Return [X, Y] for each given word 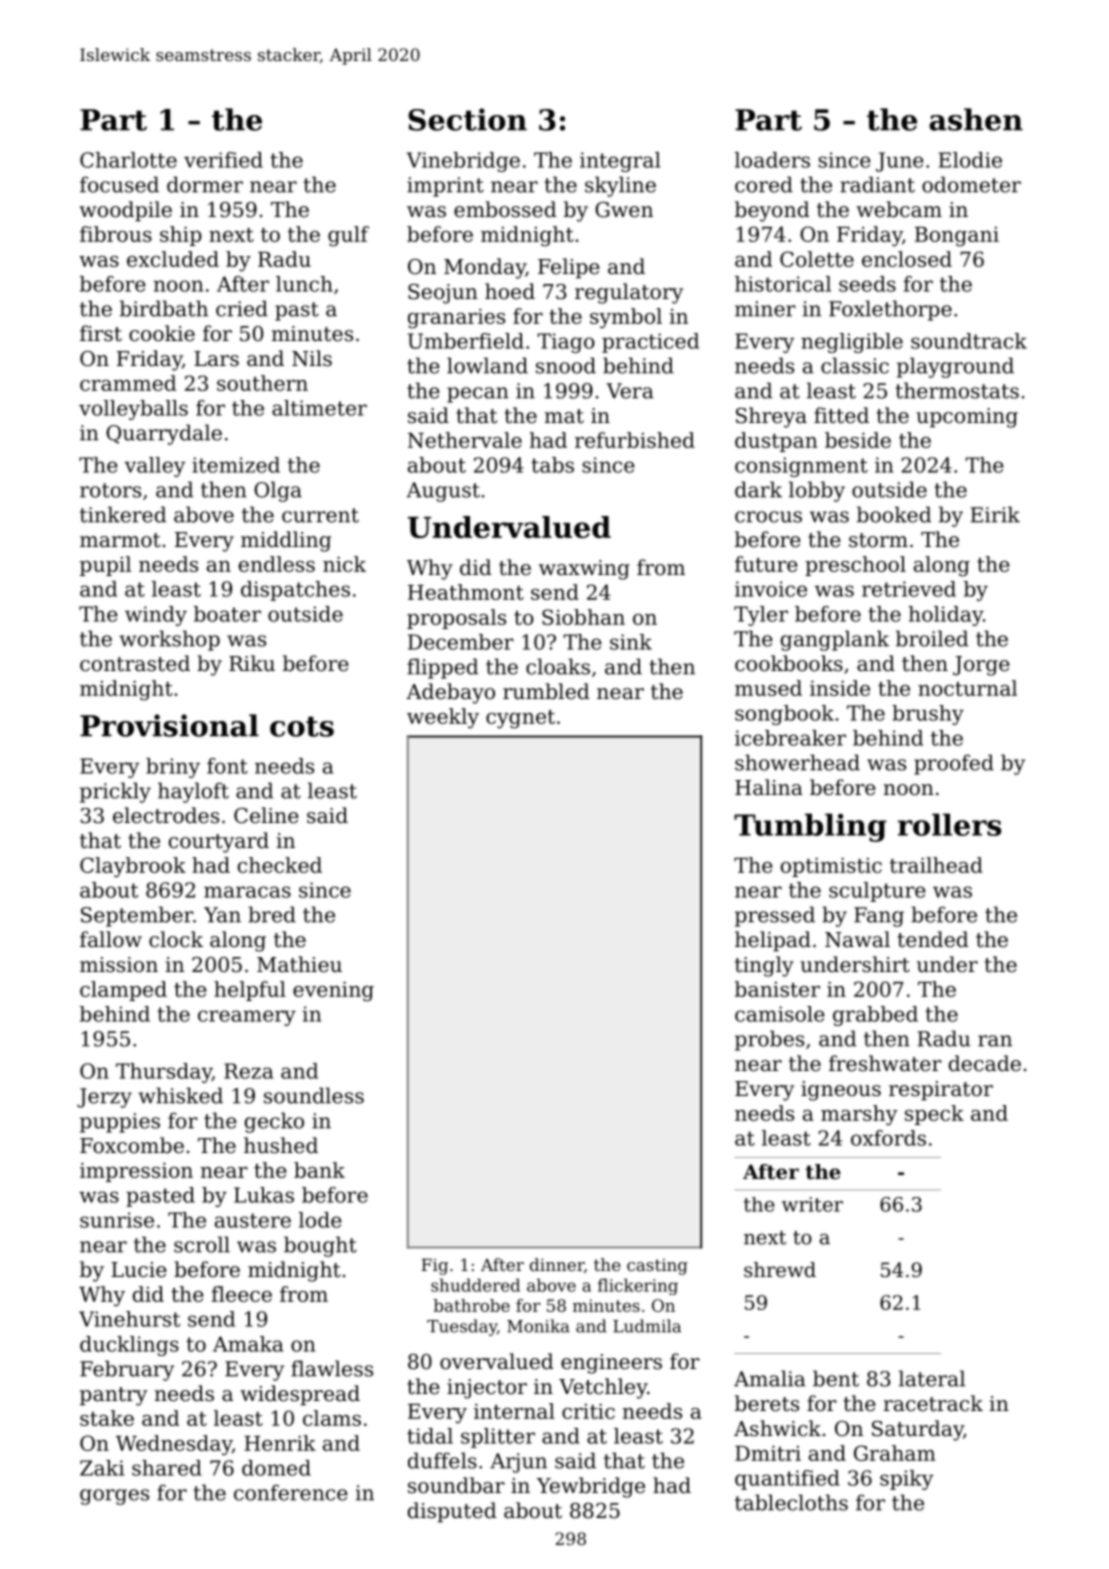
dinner [557, 1264]
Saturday [918, 1430]
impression [136, 1172]
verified [223, 160]
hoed [510, 291]
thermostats [957, 390]
